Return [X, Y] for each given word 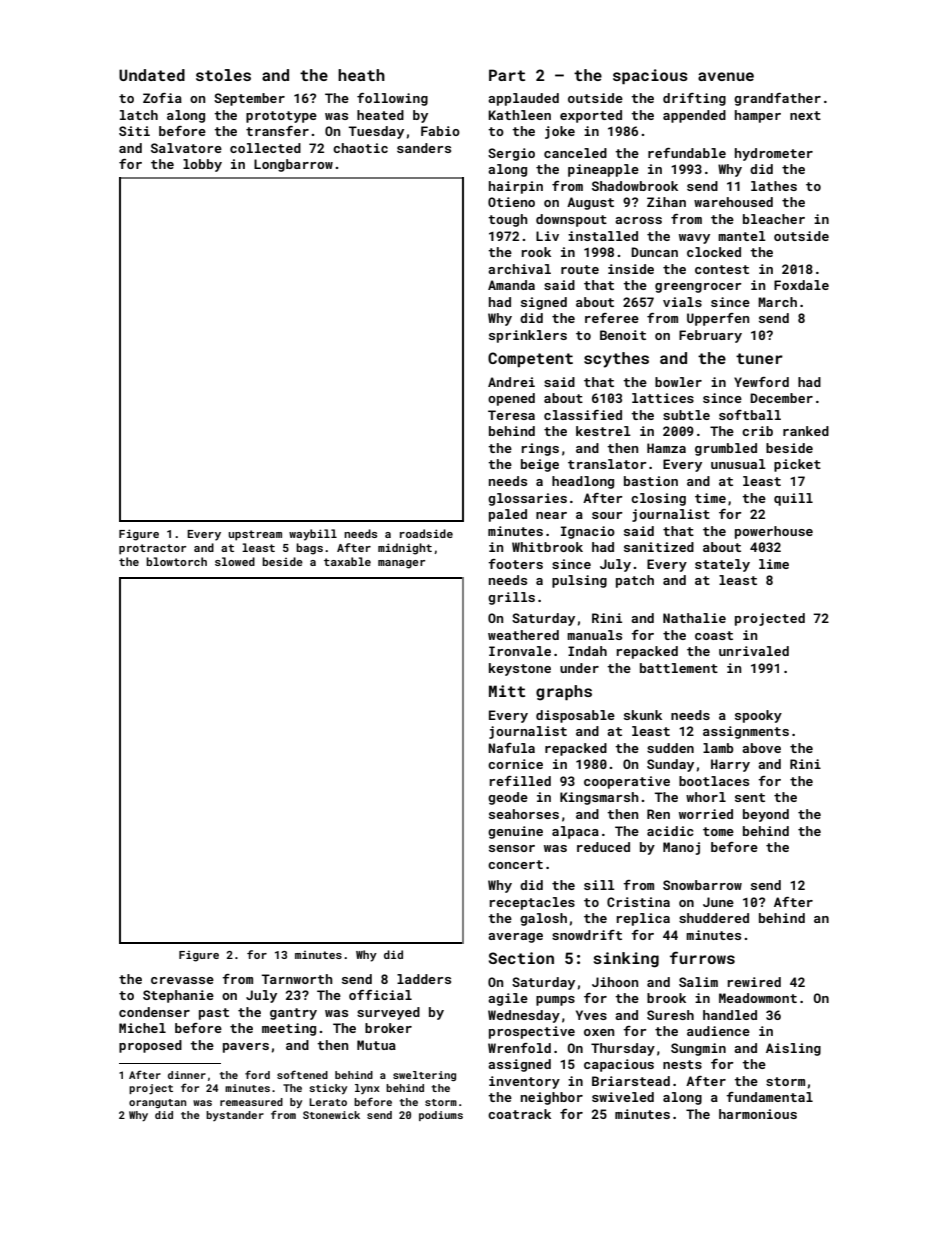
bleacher [774, 219]
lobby [202, 165]
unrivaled [754, 651]
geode [508, 798]
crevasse [182, 980]
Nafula [511, 748]
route [580, 269]
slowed [235, 561]
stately [722, 565]
